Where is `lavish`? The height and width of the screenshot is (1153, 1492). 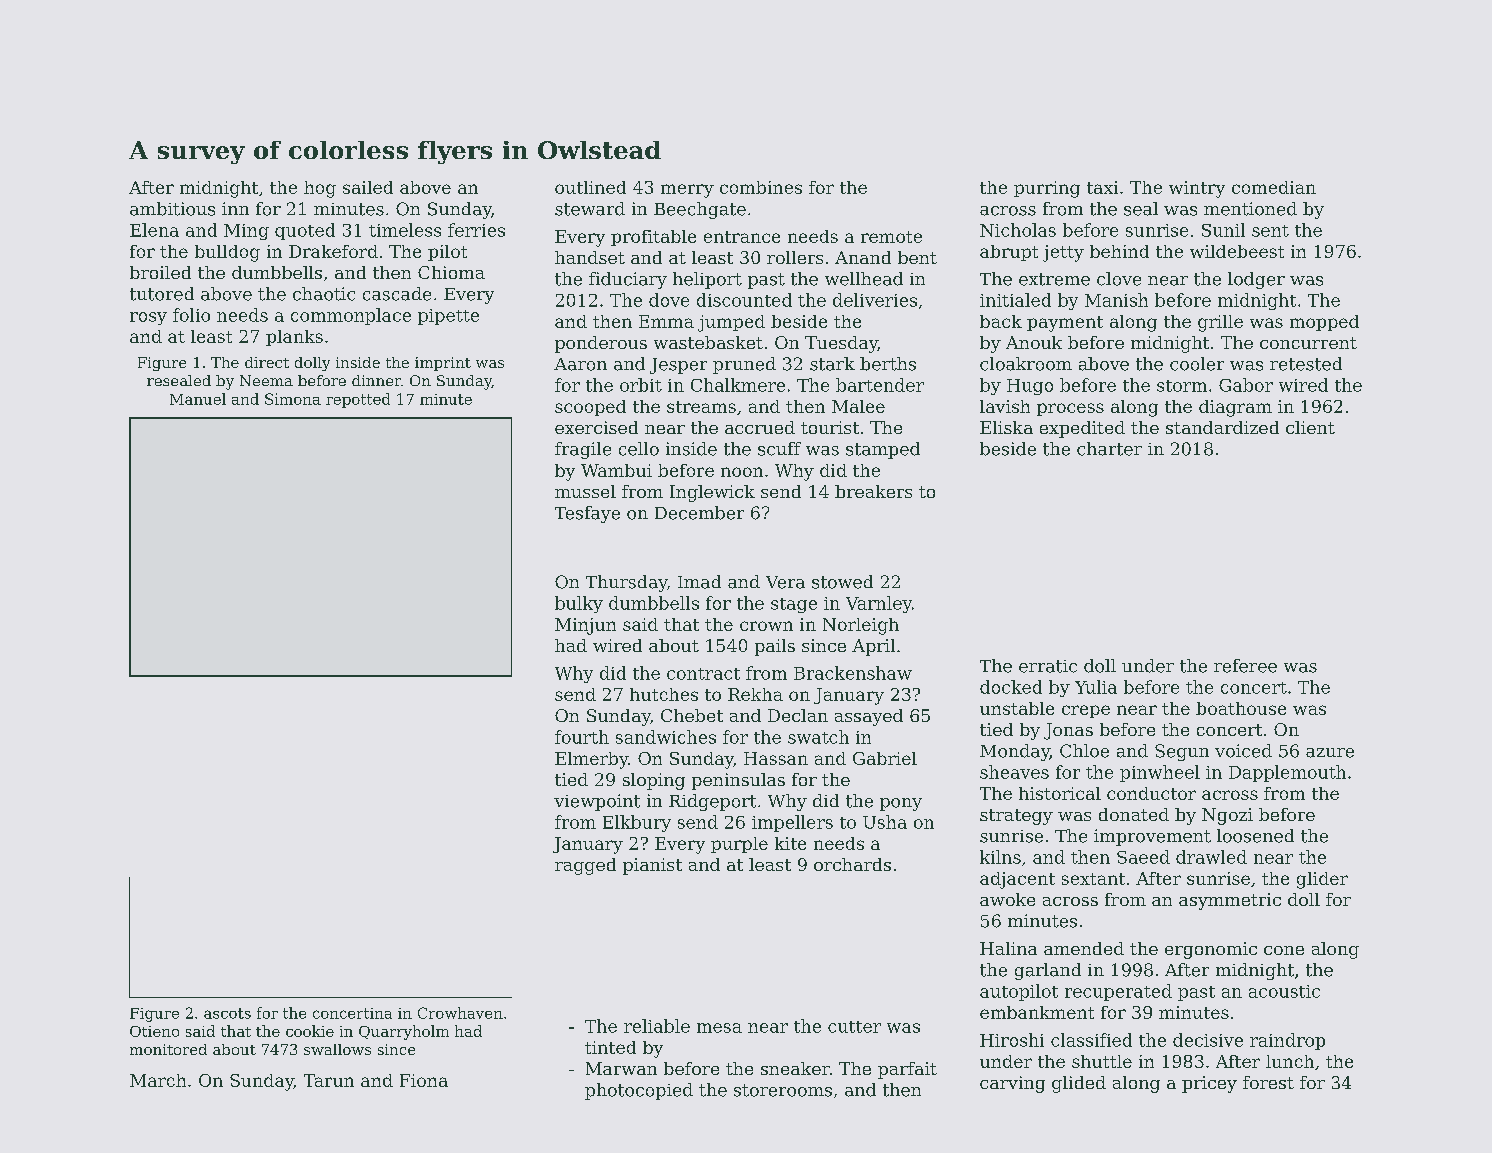
lavish is located at coordinates (1005, 406).
